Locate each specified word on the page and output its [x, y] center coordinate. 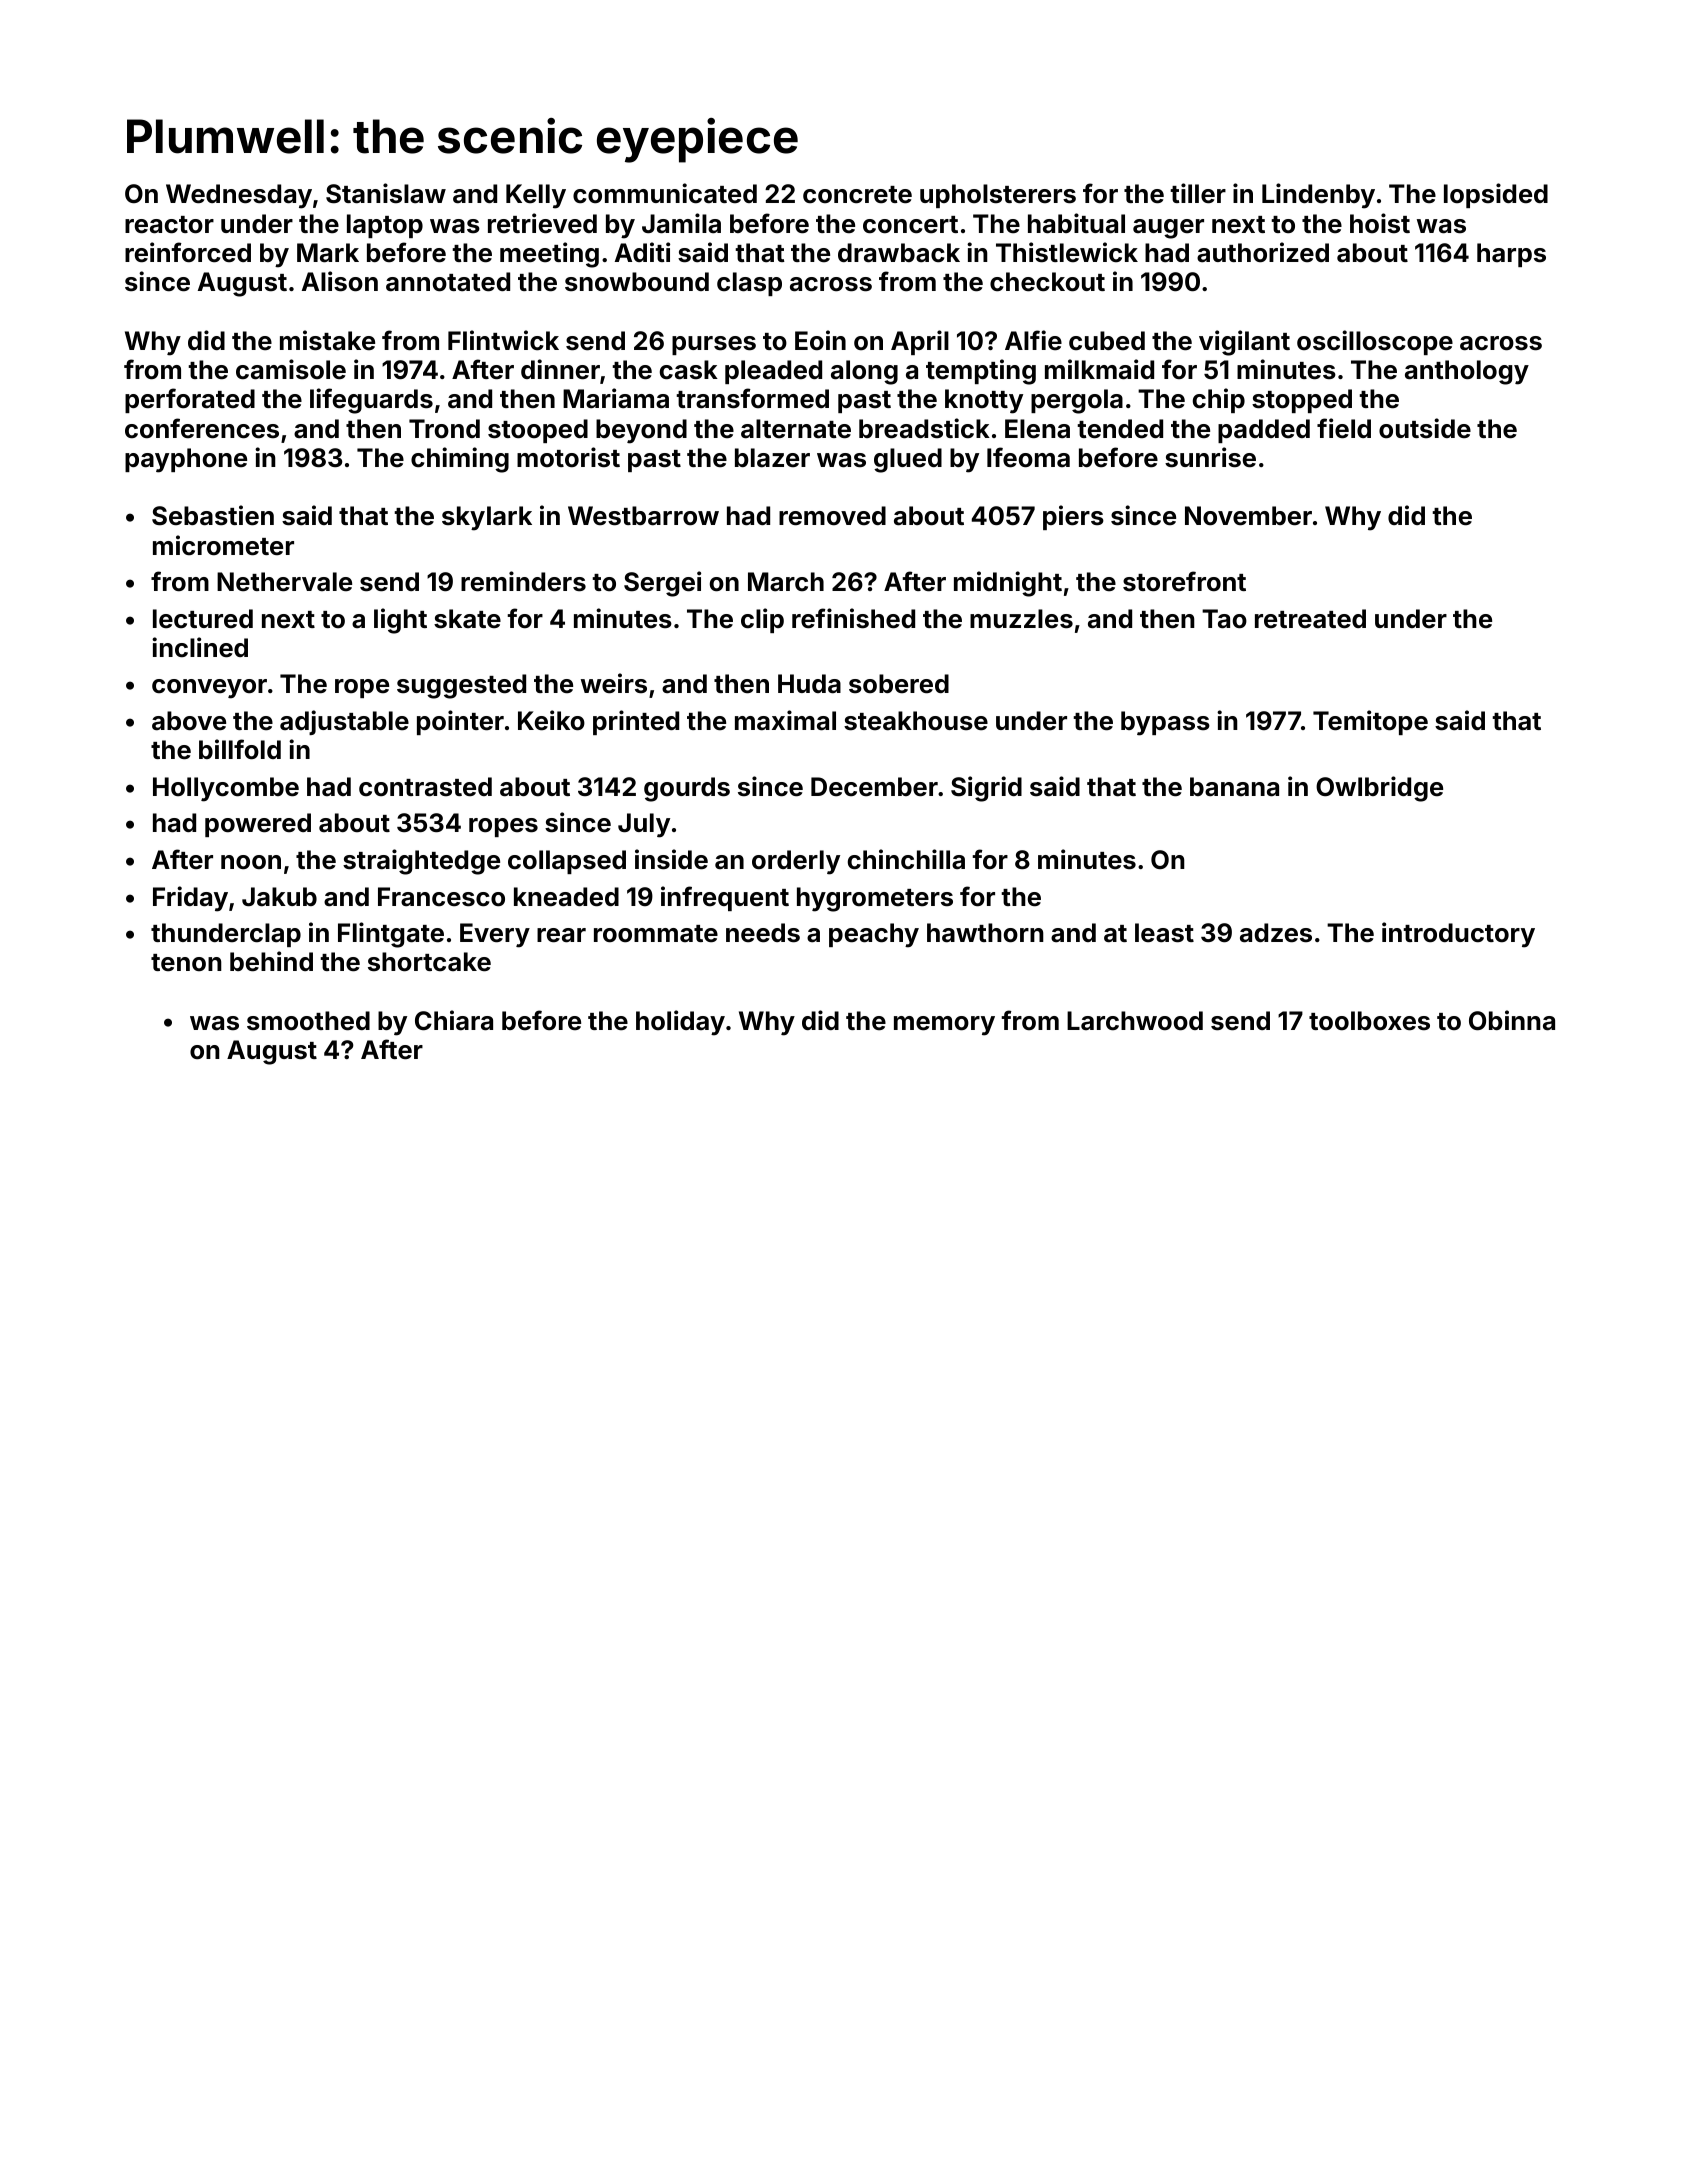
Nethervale [284, 582]
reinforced [188, 252]
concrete [857, 195]
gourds [687, 789]
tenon [186, 963]
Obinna [1512, 1020]
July [644, 825]
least [1164, 933]
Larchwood [1135, 1021]
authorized [1263, 252]
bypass [1165, 723]
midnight [1008, 584]
